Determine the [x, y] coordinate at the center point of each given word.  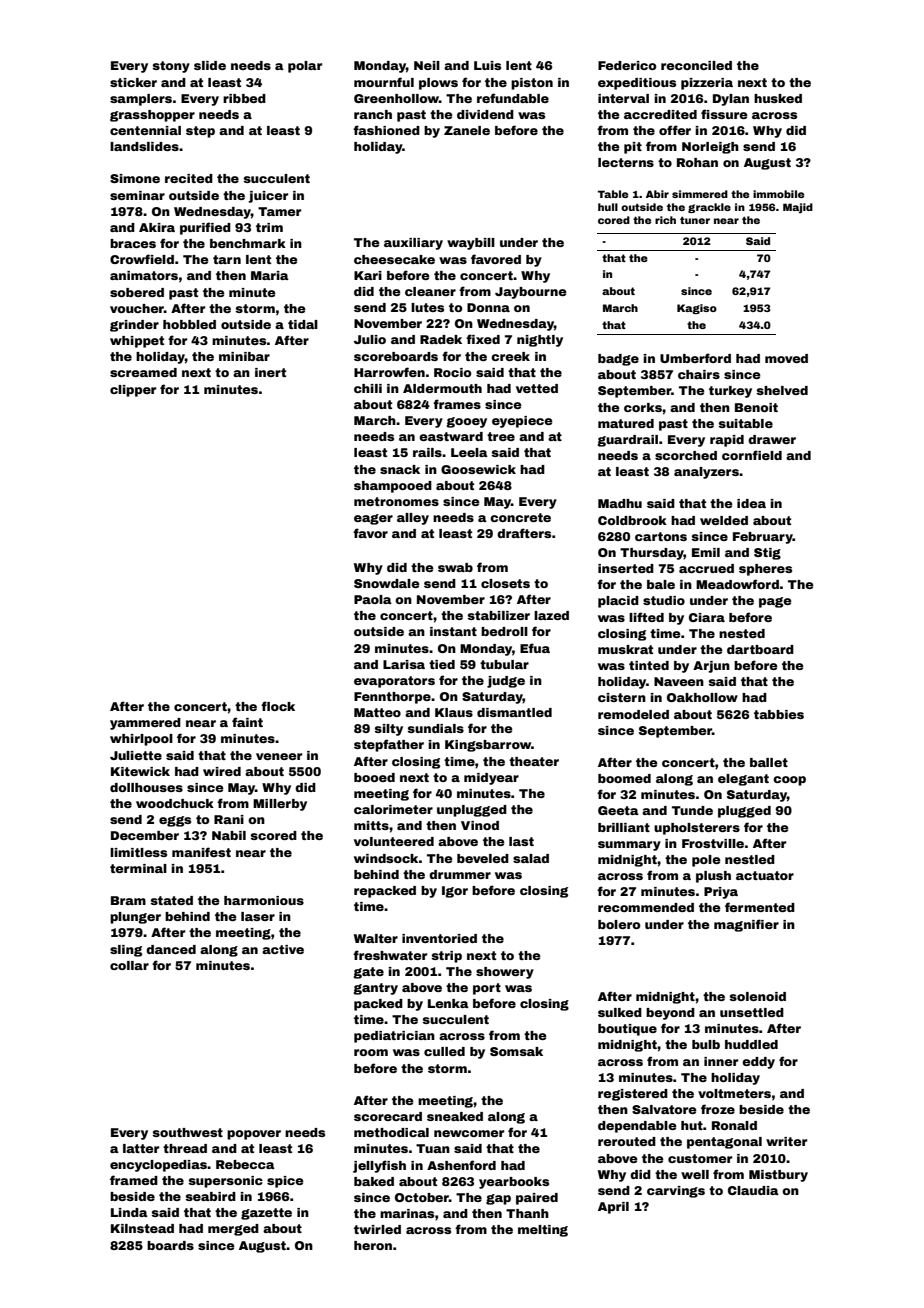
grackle [709, 208]
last [521, 841]
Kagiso [697, 309]
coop [789, 781]
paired [537, 1199]
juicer [268, 197]
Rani [229, 819]
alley [413, 519]
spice [285, 1182]
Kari [368, 275]
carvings [676, 1192]
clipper [133, 391]
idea [751, 503]
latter [141, 1148]
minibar [244, 356]
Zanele [467, 130]
